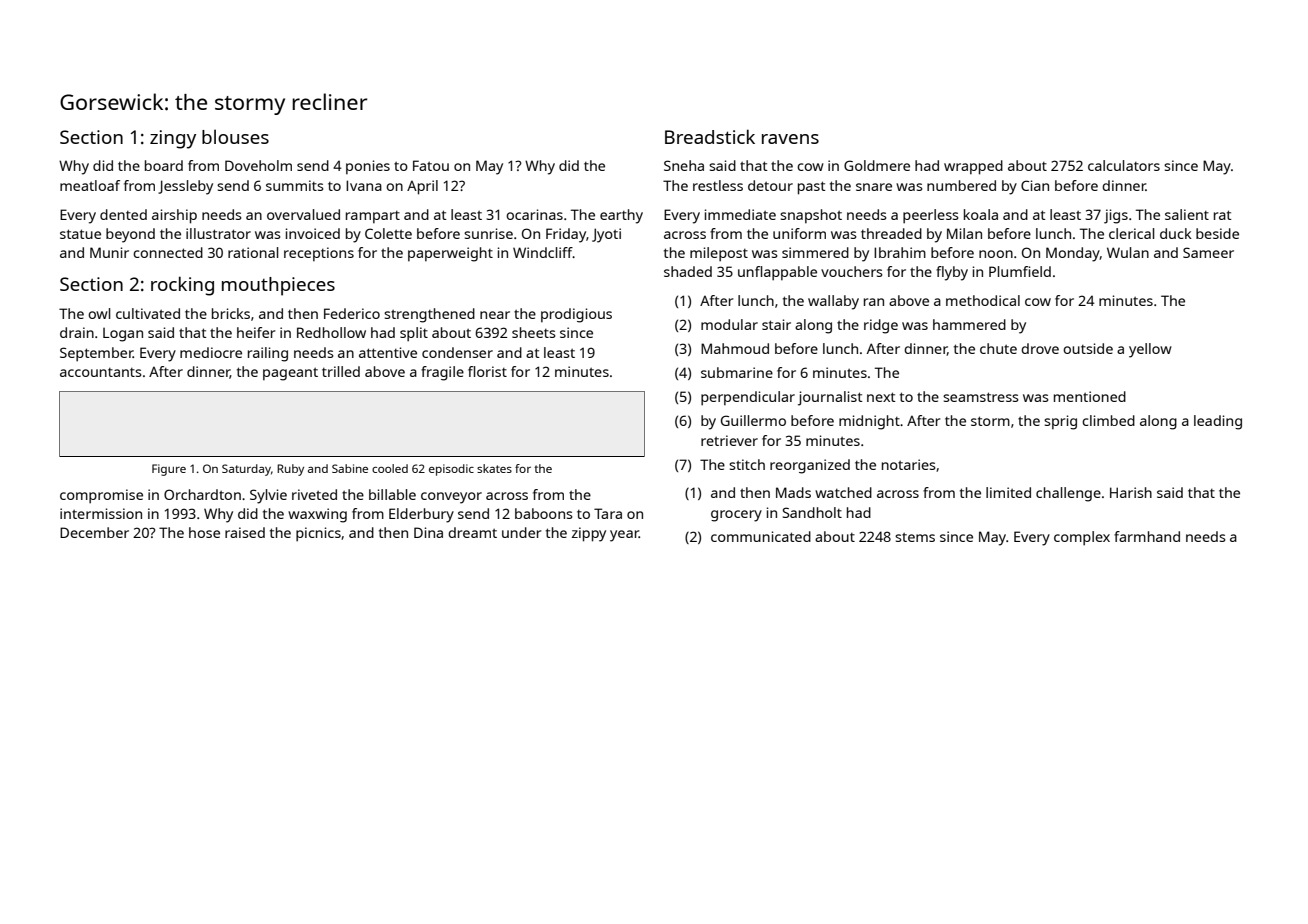 The image size is (1308, 924). I want to click on Mahmoud, so click(735, 348).
